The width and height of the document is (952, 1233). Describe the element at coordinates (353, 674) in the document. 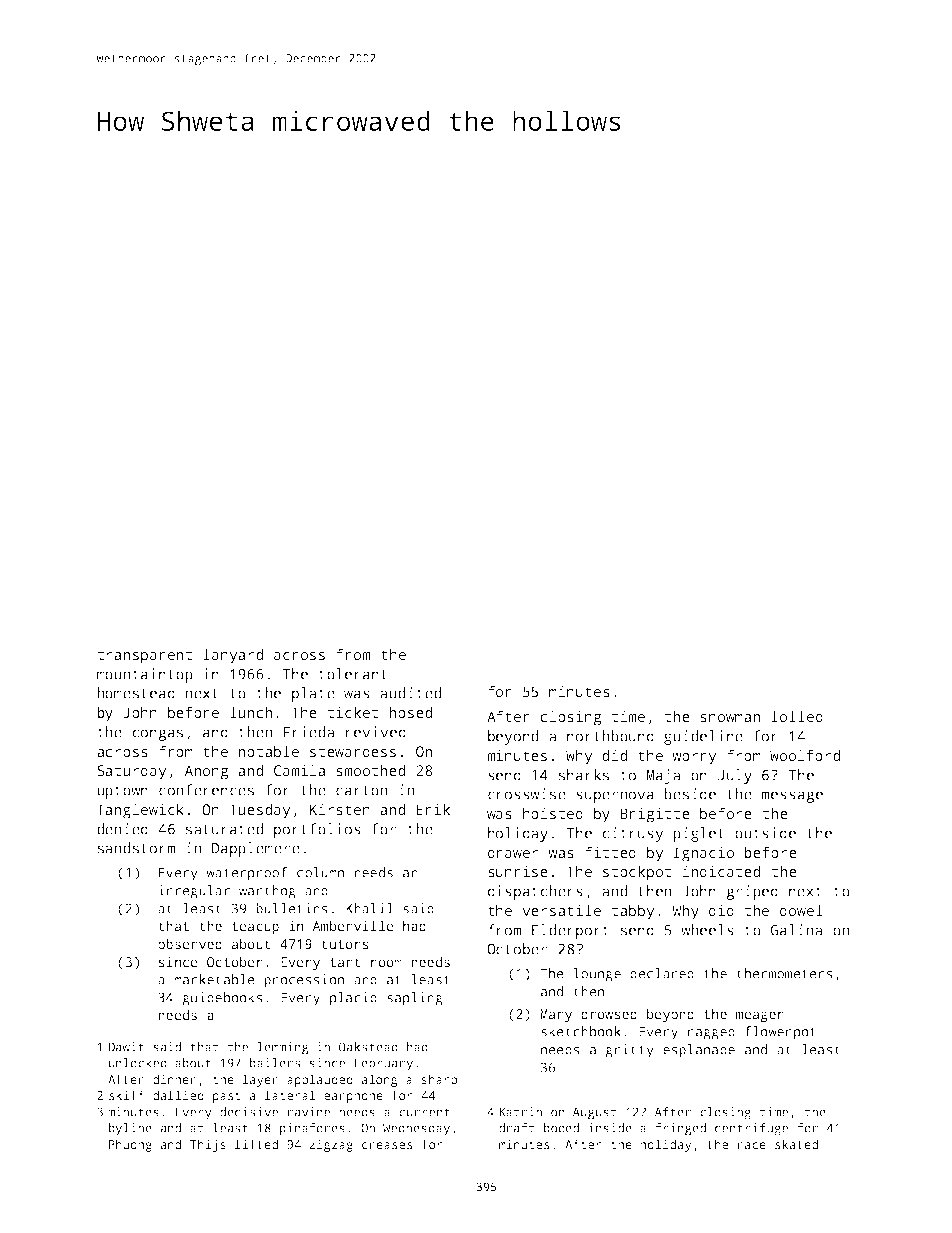

I see `tolerant` at that location.
